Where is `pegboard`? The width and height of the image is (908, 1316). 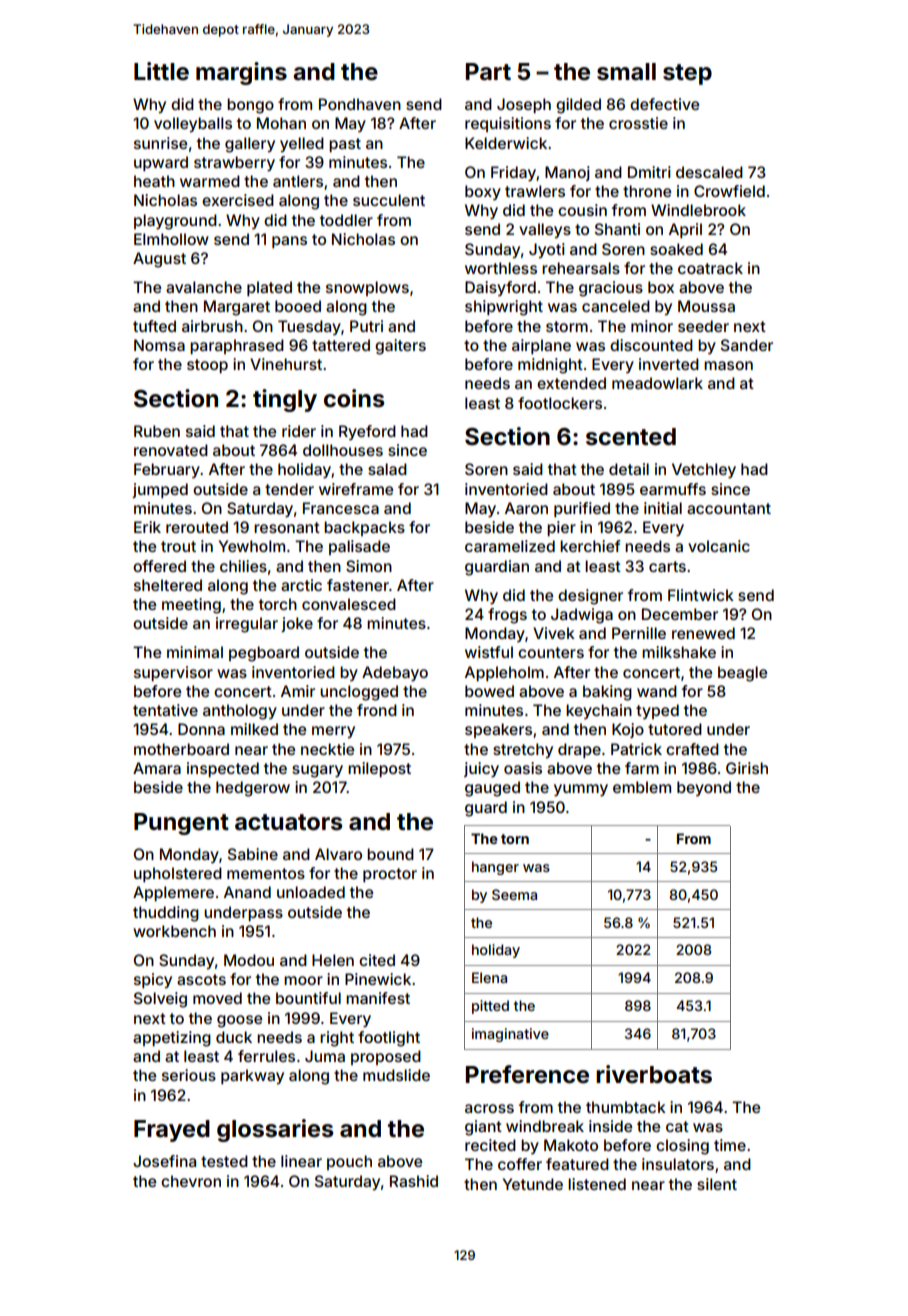 pegboard is located at coordinates (264, 654).
